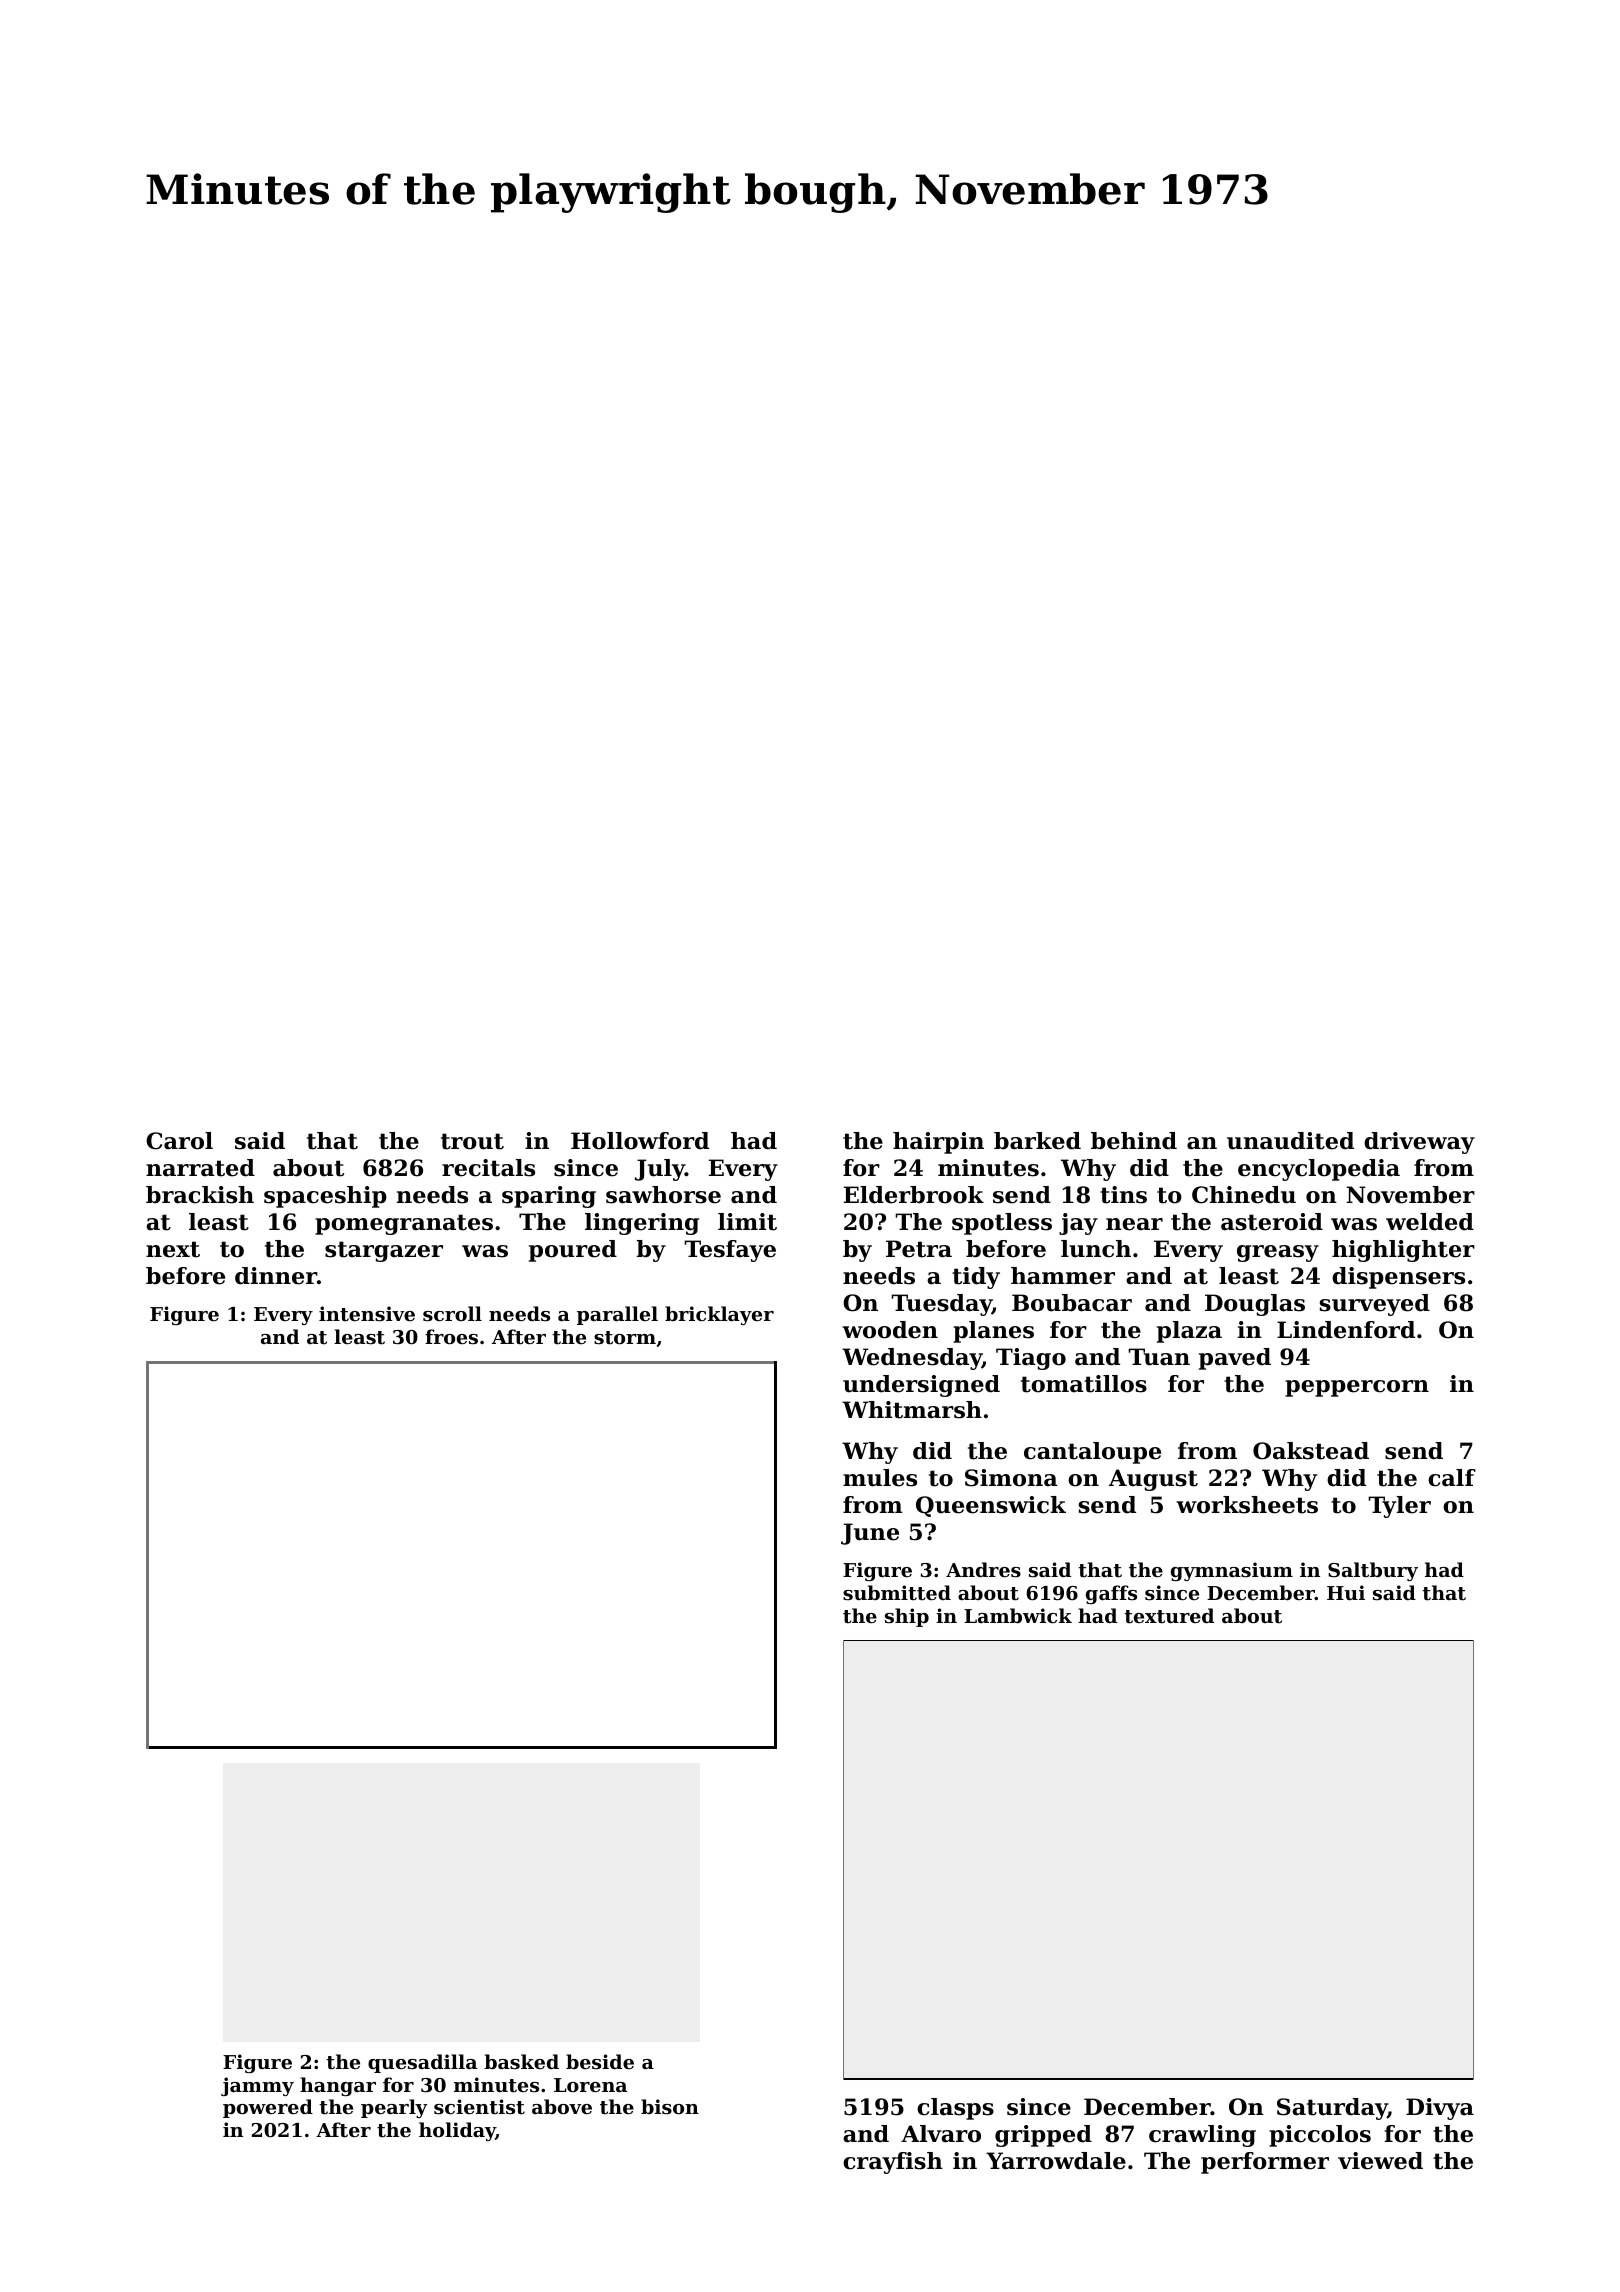 Image resolution: width=1620 pixels, height=2292 pixels. I want to click on worksheets, so click(1247, 1505).
